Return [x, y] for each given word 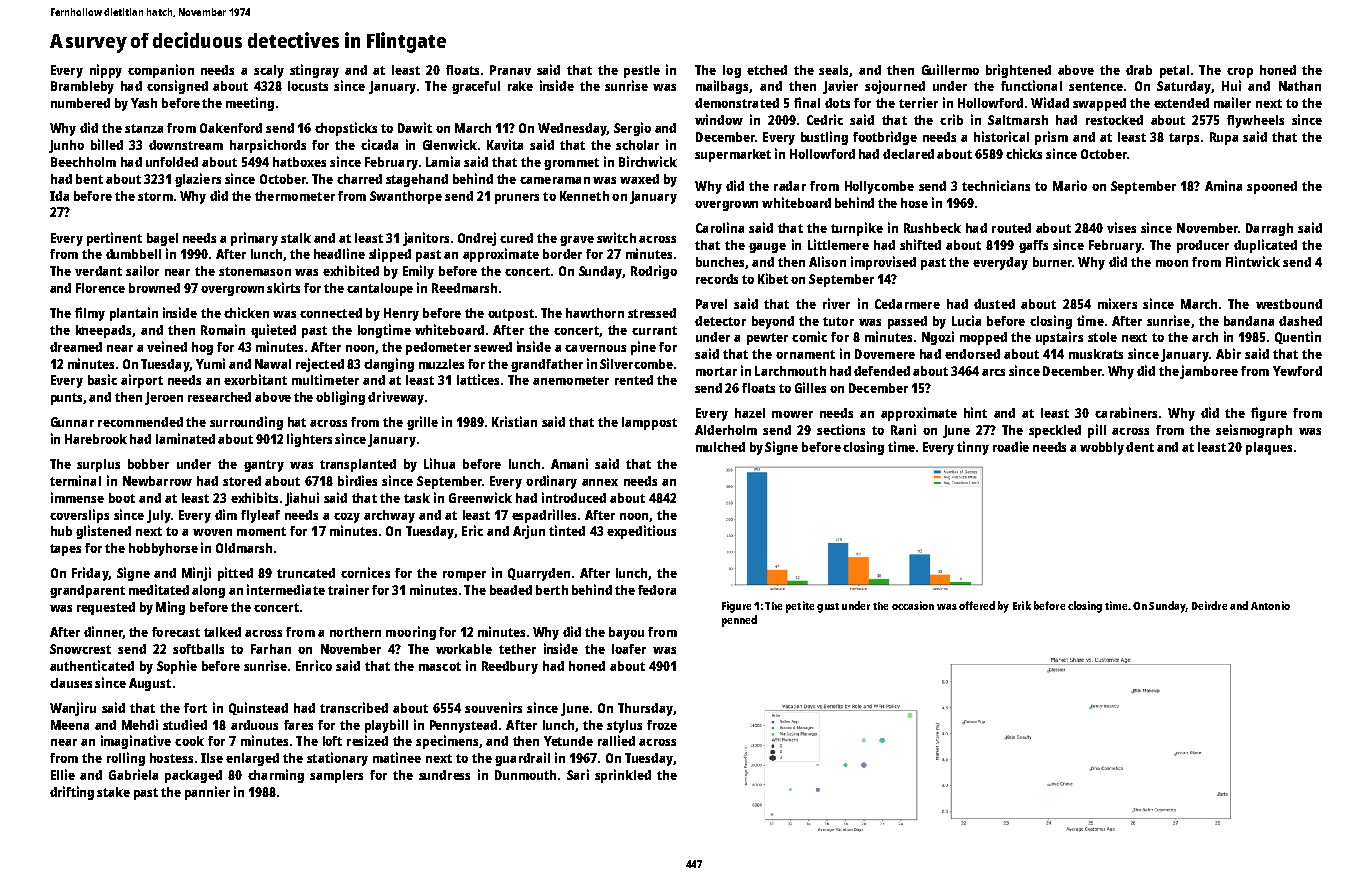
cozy [347, 518]
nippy [106, 71]
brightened [1018, 71]
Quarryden [539, 574]
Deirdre [1209, 605]
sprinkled [623, 776]
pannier [207, 793]
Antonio [1270, 605]
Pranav [510, 70]
